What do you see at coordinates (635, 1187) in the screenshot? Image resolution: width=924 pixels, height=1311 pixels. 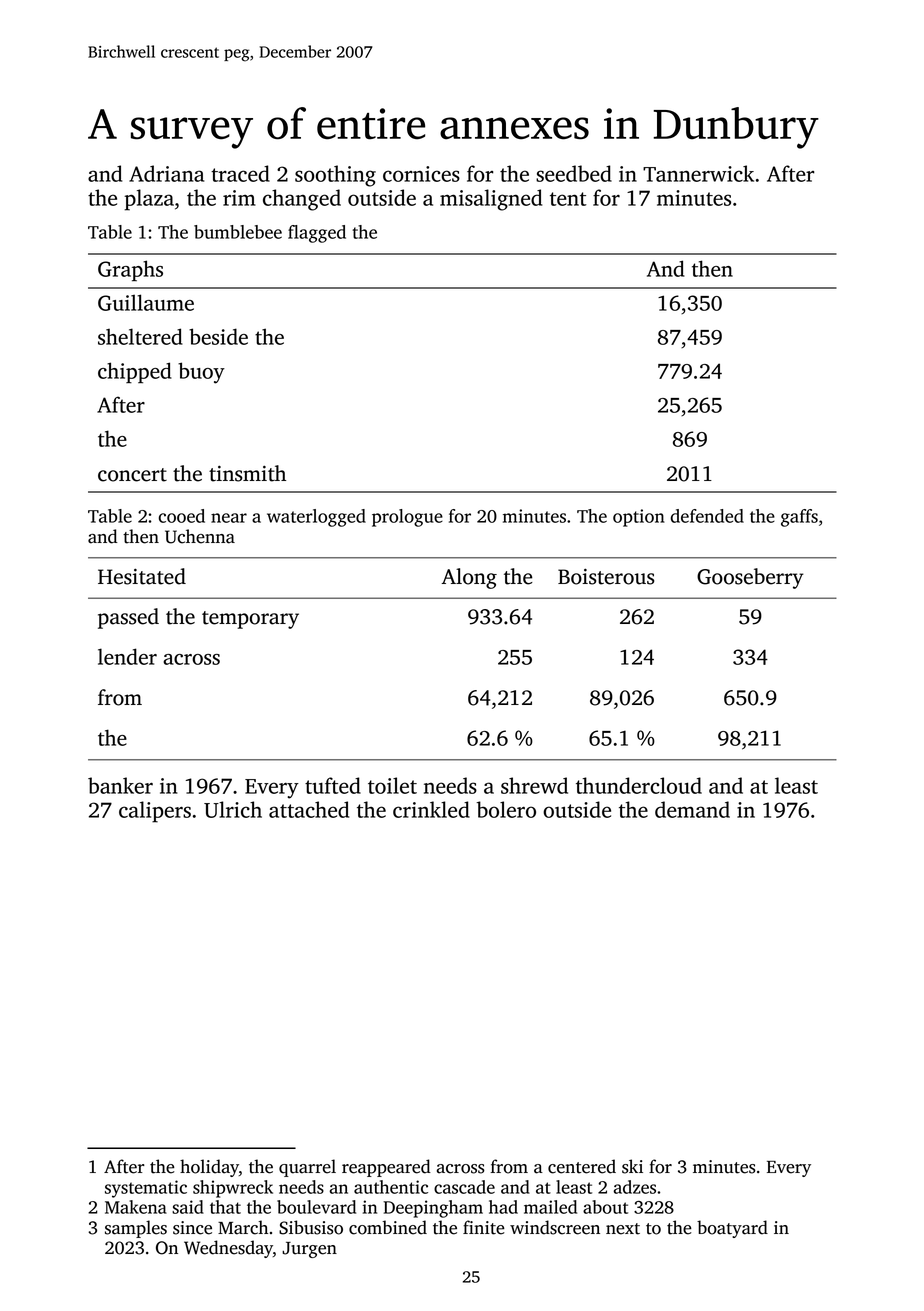 I see `adzes` at bounding box center [635, 1187].
